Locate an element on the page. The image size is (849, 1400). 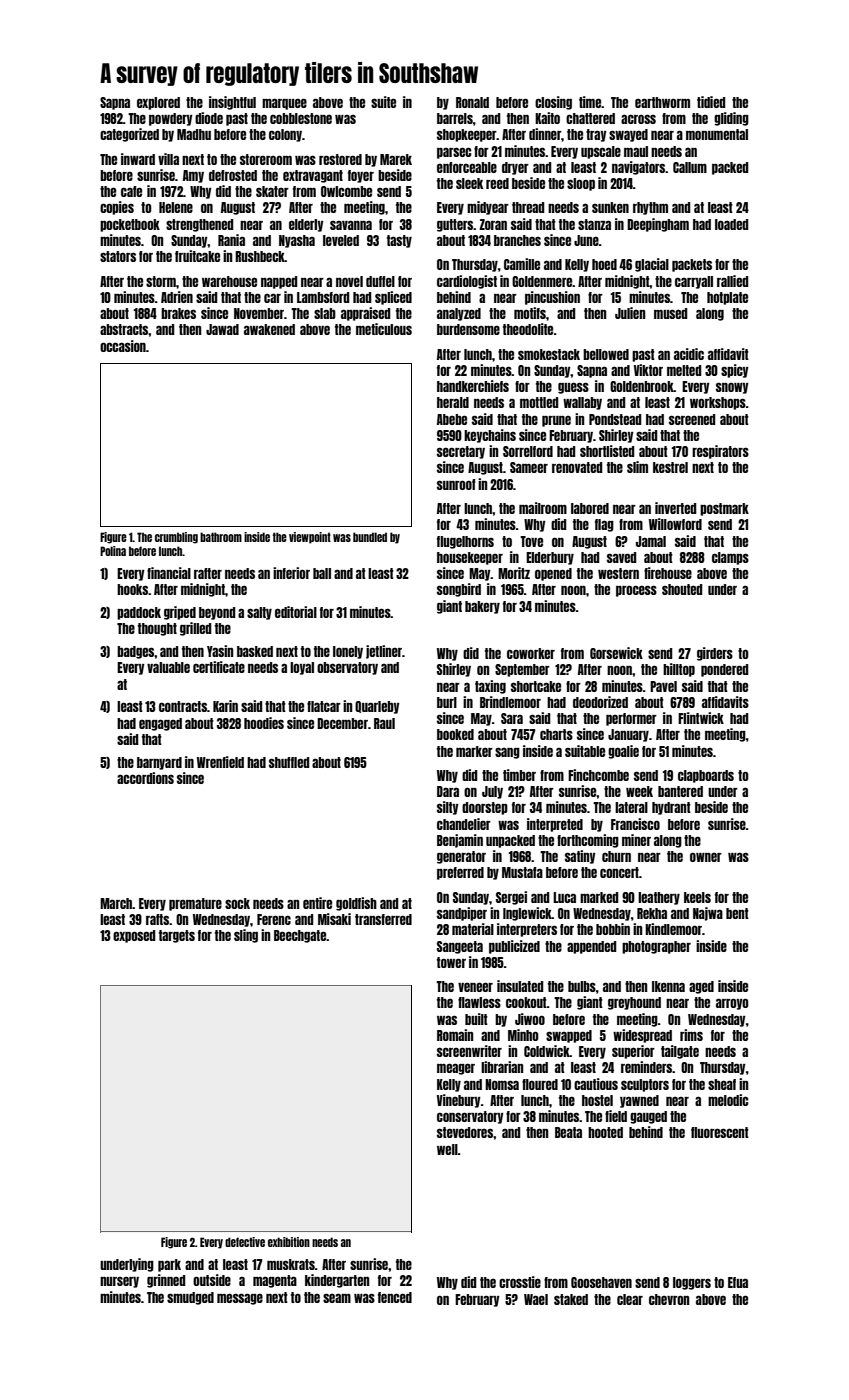
elderly is located at coordinates (306, 225).
